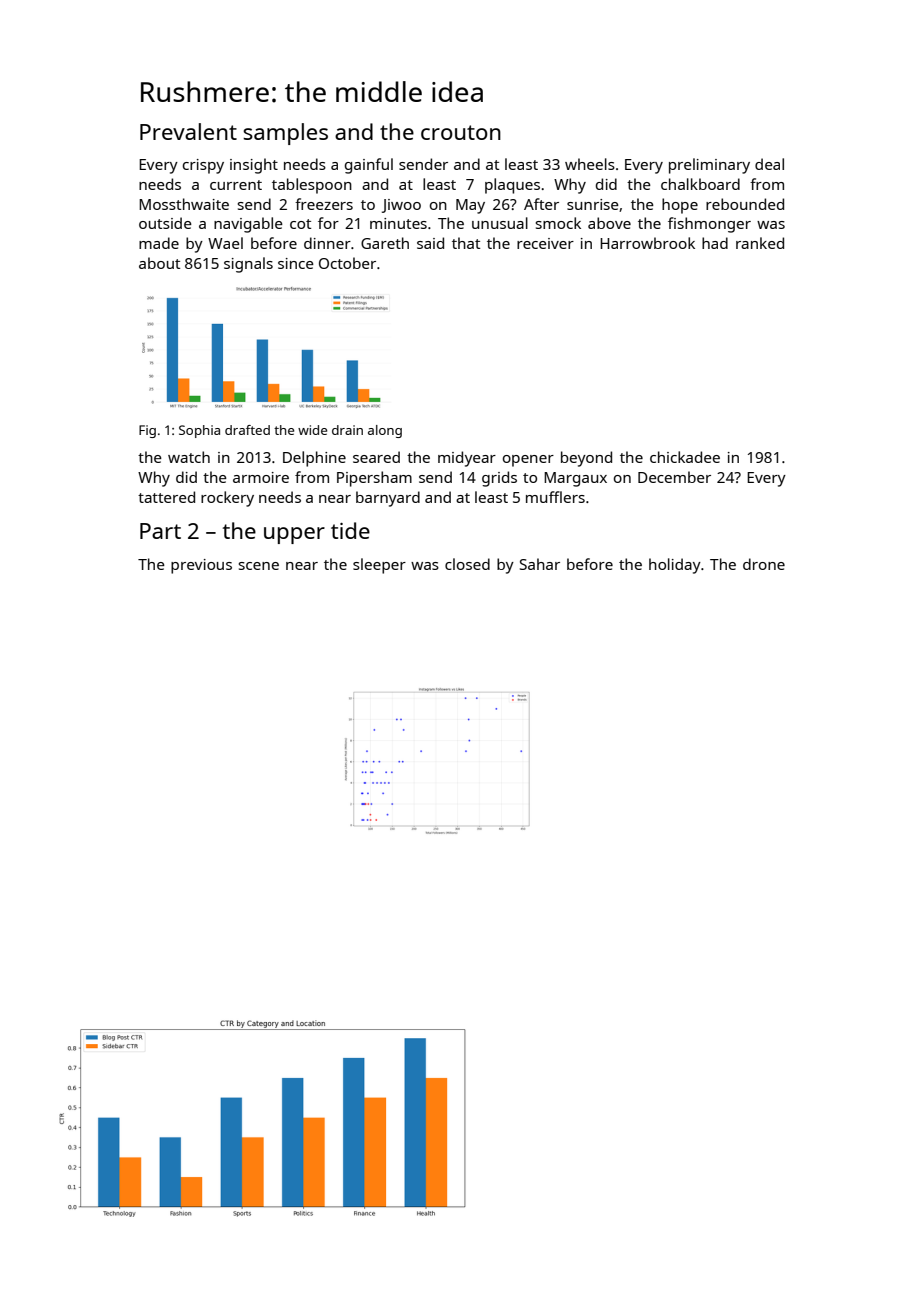  Describe the element at coordinates (461, 132) in the screenshot. I see `crouton` at that location.
